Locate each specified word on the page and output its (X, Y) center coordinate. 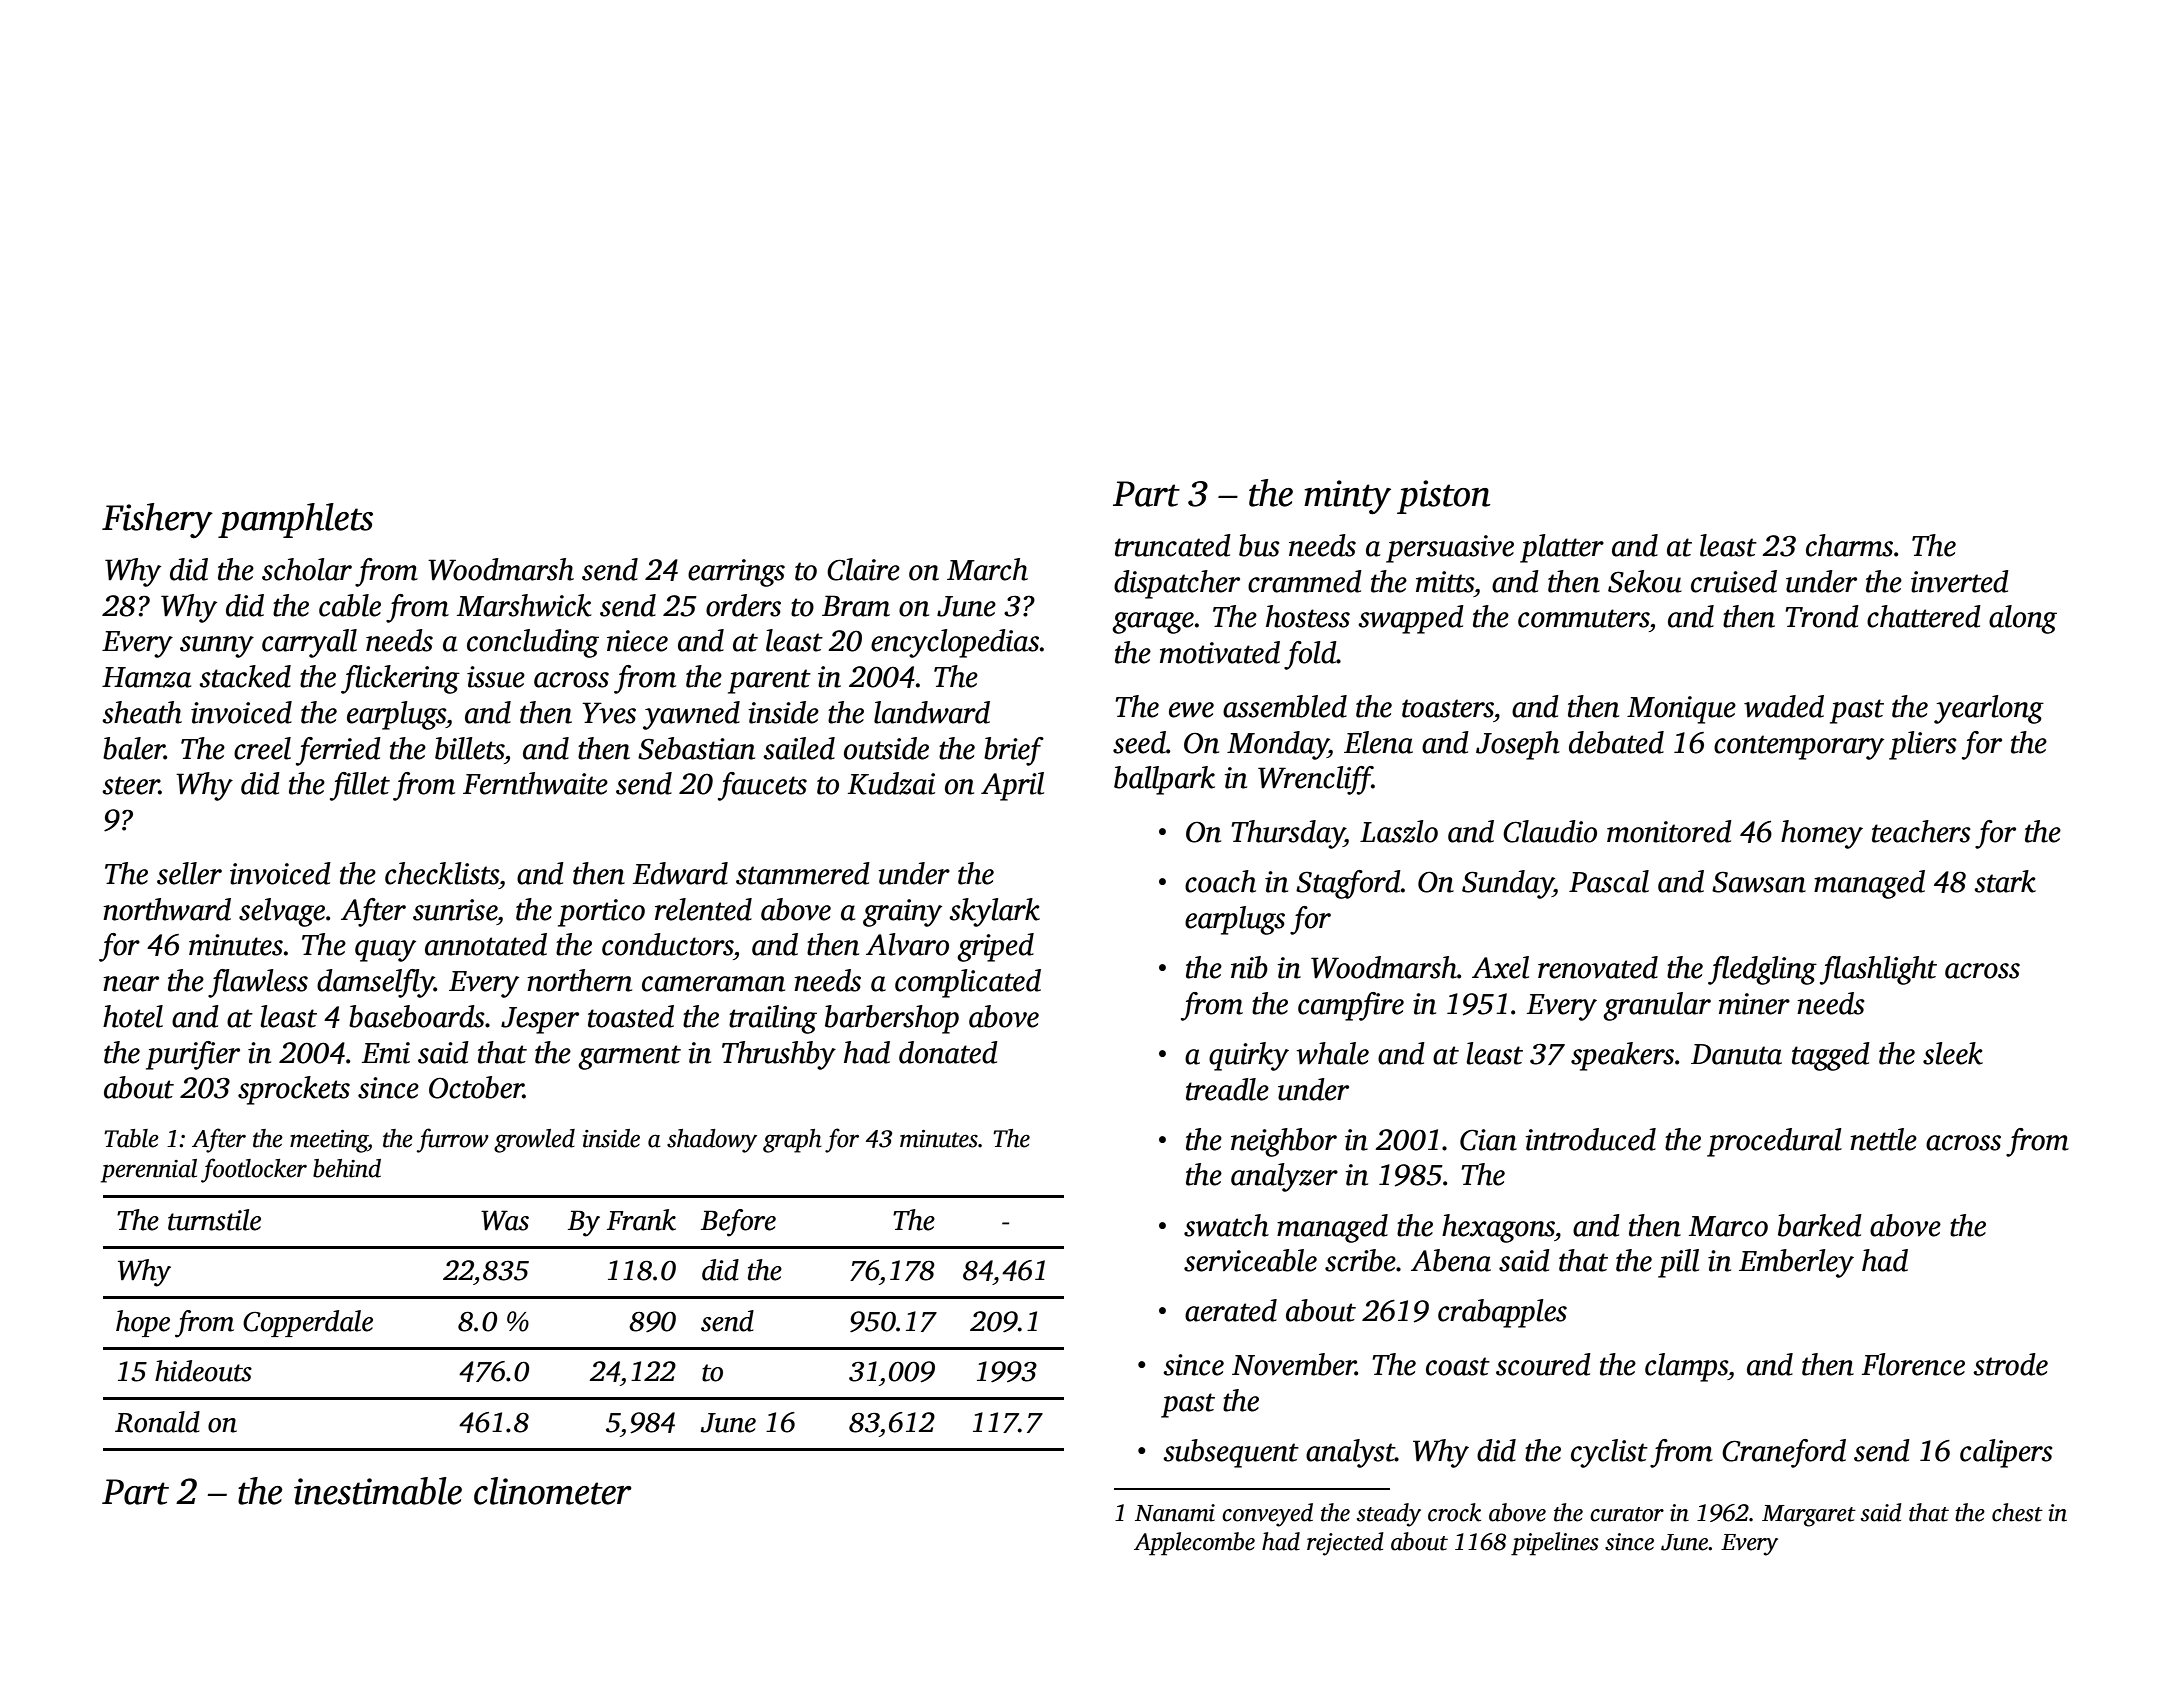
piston (1443, 497)
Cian (1488, 1140)
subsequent (1231, 1453)
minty (1347, 497)
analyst (1350, 1453)
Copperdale (308, 1323)
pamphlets (295, 520)
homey (1822, 834)
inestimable (378, 1491)
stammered (803, 873)
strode (2010, 1364)
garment (629, 1057)
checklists (442, 873)
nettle (1883, 1139)
